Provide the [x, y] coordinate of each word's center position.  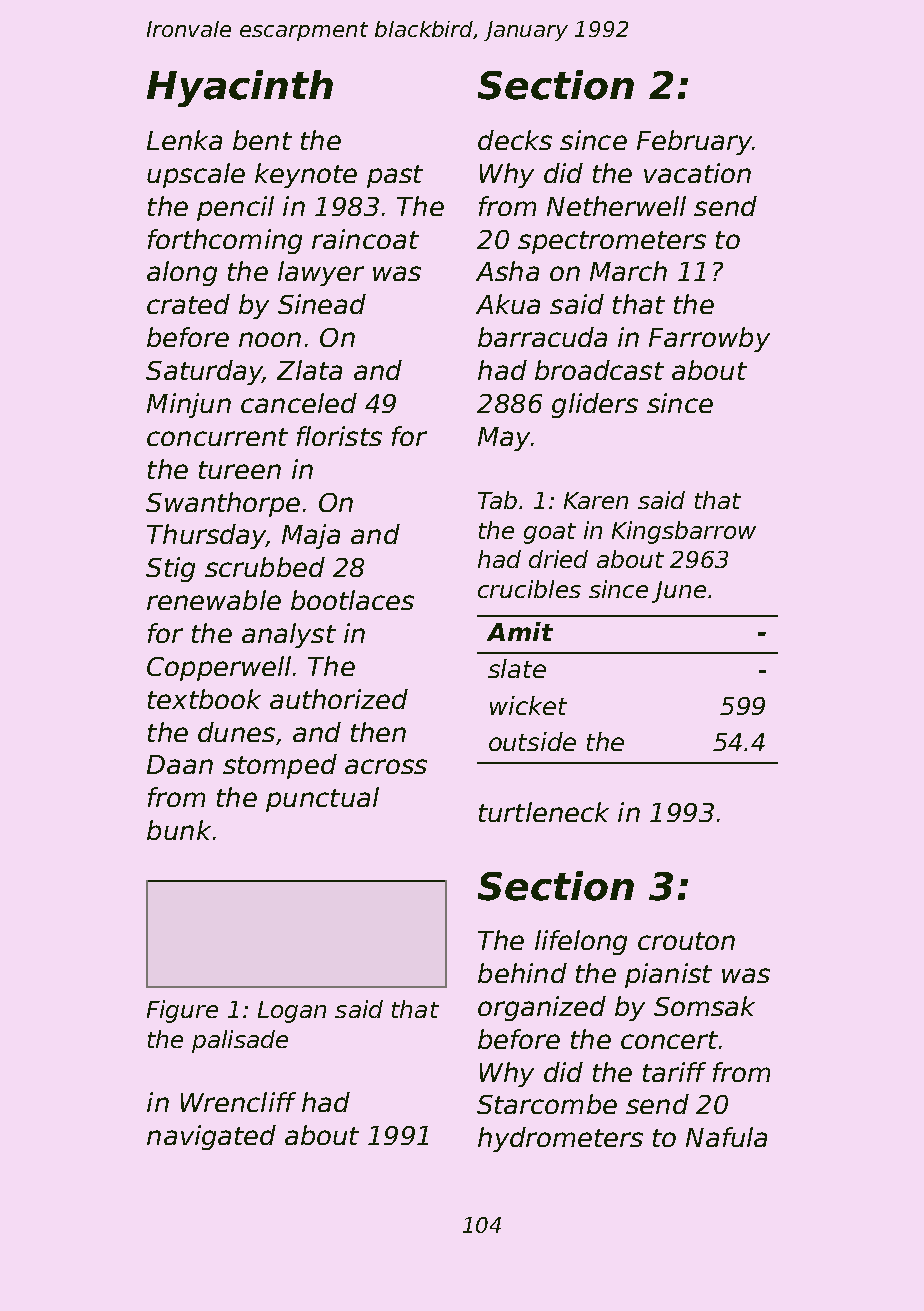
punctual [322, 799]
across [386, 766]
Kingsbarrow [684, 532]
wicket [528, 705]
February [694, 142]
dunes [236, 732]
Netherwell [616, 206]
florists [339, 436]
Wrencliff [238, 1102]
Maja [311, 536]
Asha [507, 271]
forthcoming [225, 241]
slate [517, 668]
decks [515, 140]
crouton [686, 941]
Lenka [184, 140]
